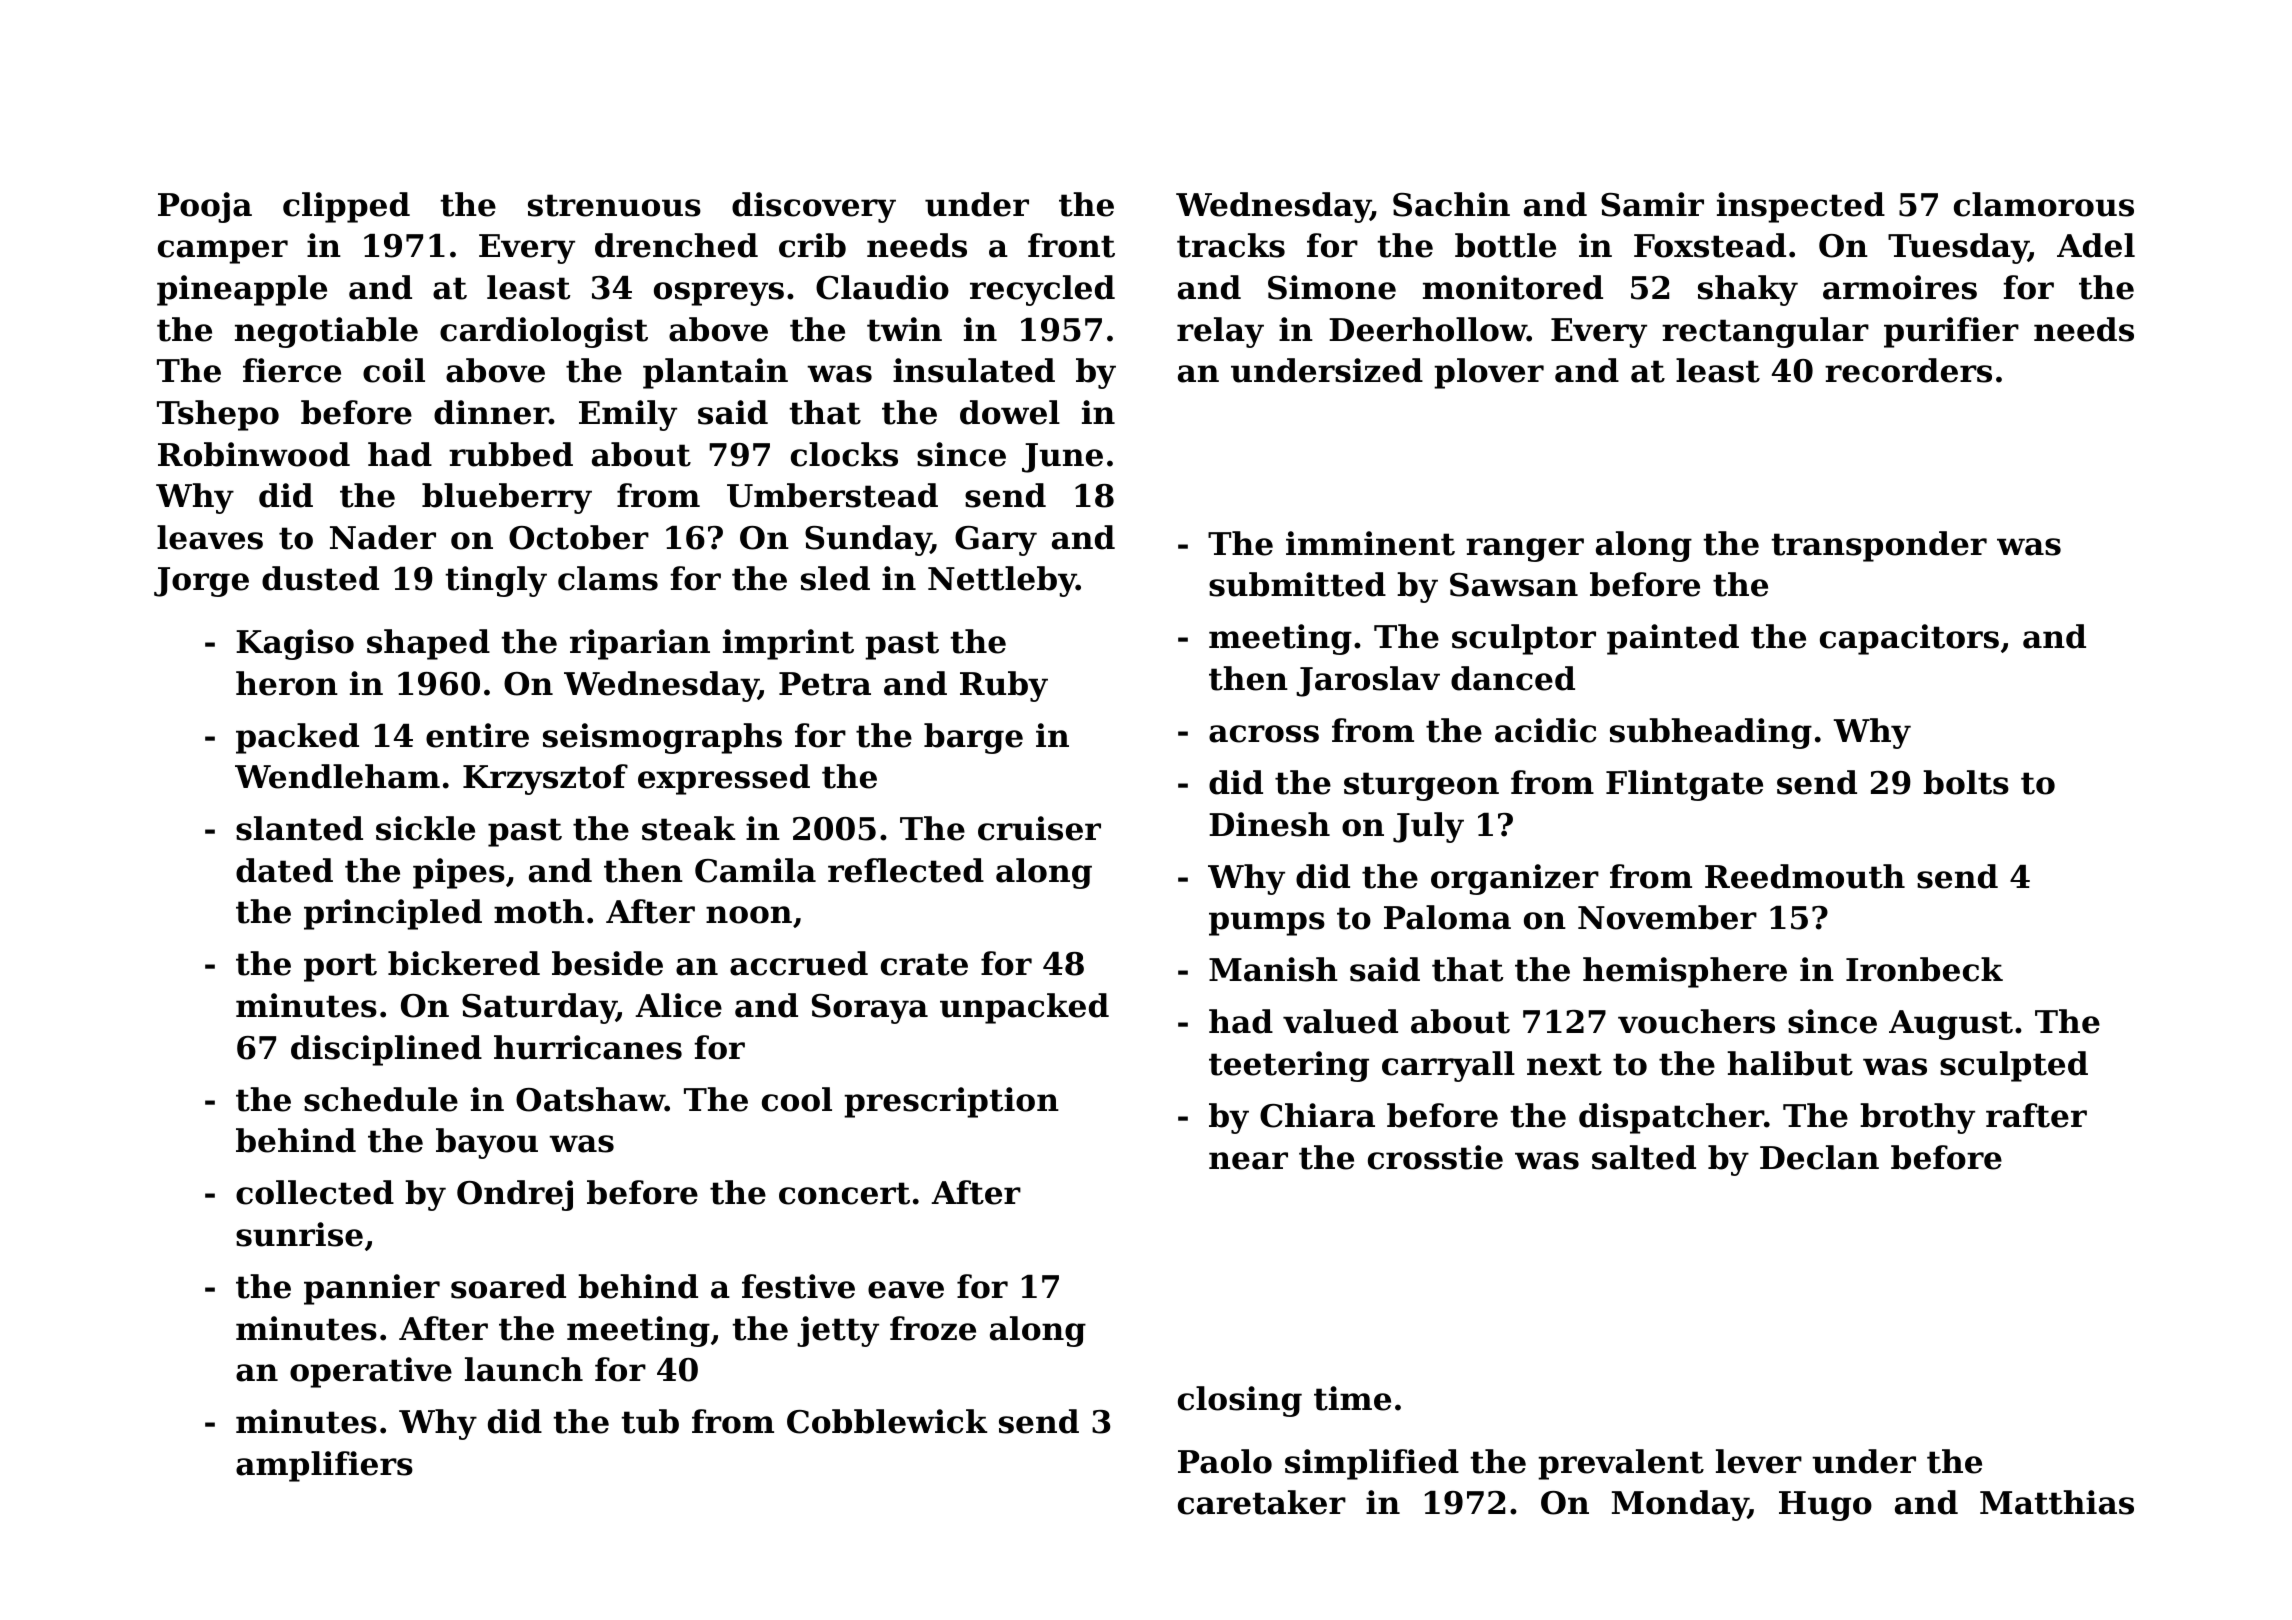 This screenshot has width=2292, height=1620. I want to click on recycled, so click(1042, 290).
